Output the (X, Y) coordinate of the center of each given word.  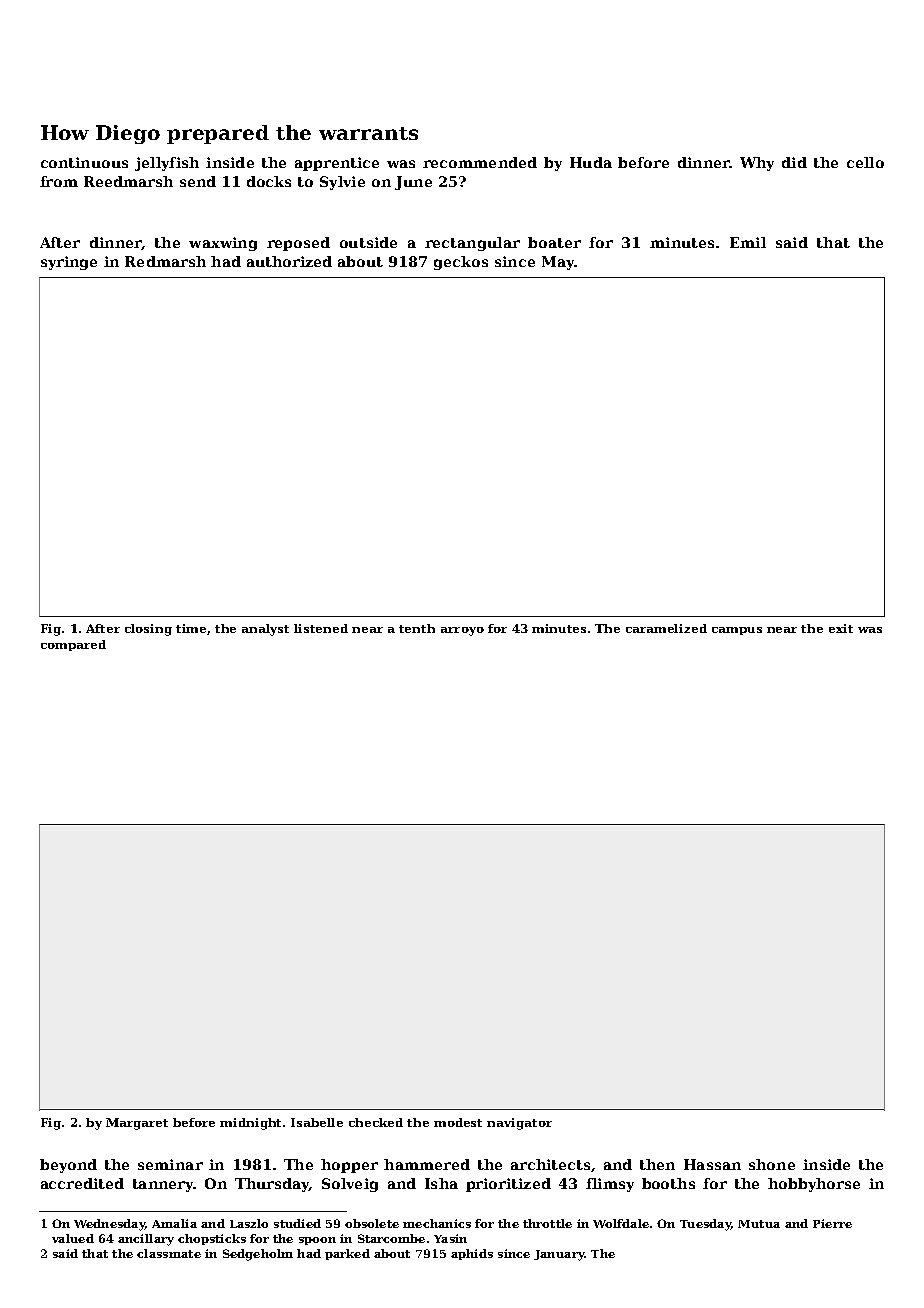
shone (772, 1164)
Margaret (137, 1124)
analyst (265, 630)
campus (737, 631)
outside (368, 242)
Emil (748, 242)
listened (321, 628)
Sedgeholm (258, 1255)
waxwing (223, 244)
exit (841, 628)
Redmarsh (165, 261)
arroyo (462, 631)
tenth (417, 628)
